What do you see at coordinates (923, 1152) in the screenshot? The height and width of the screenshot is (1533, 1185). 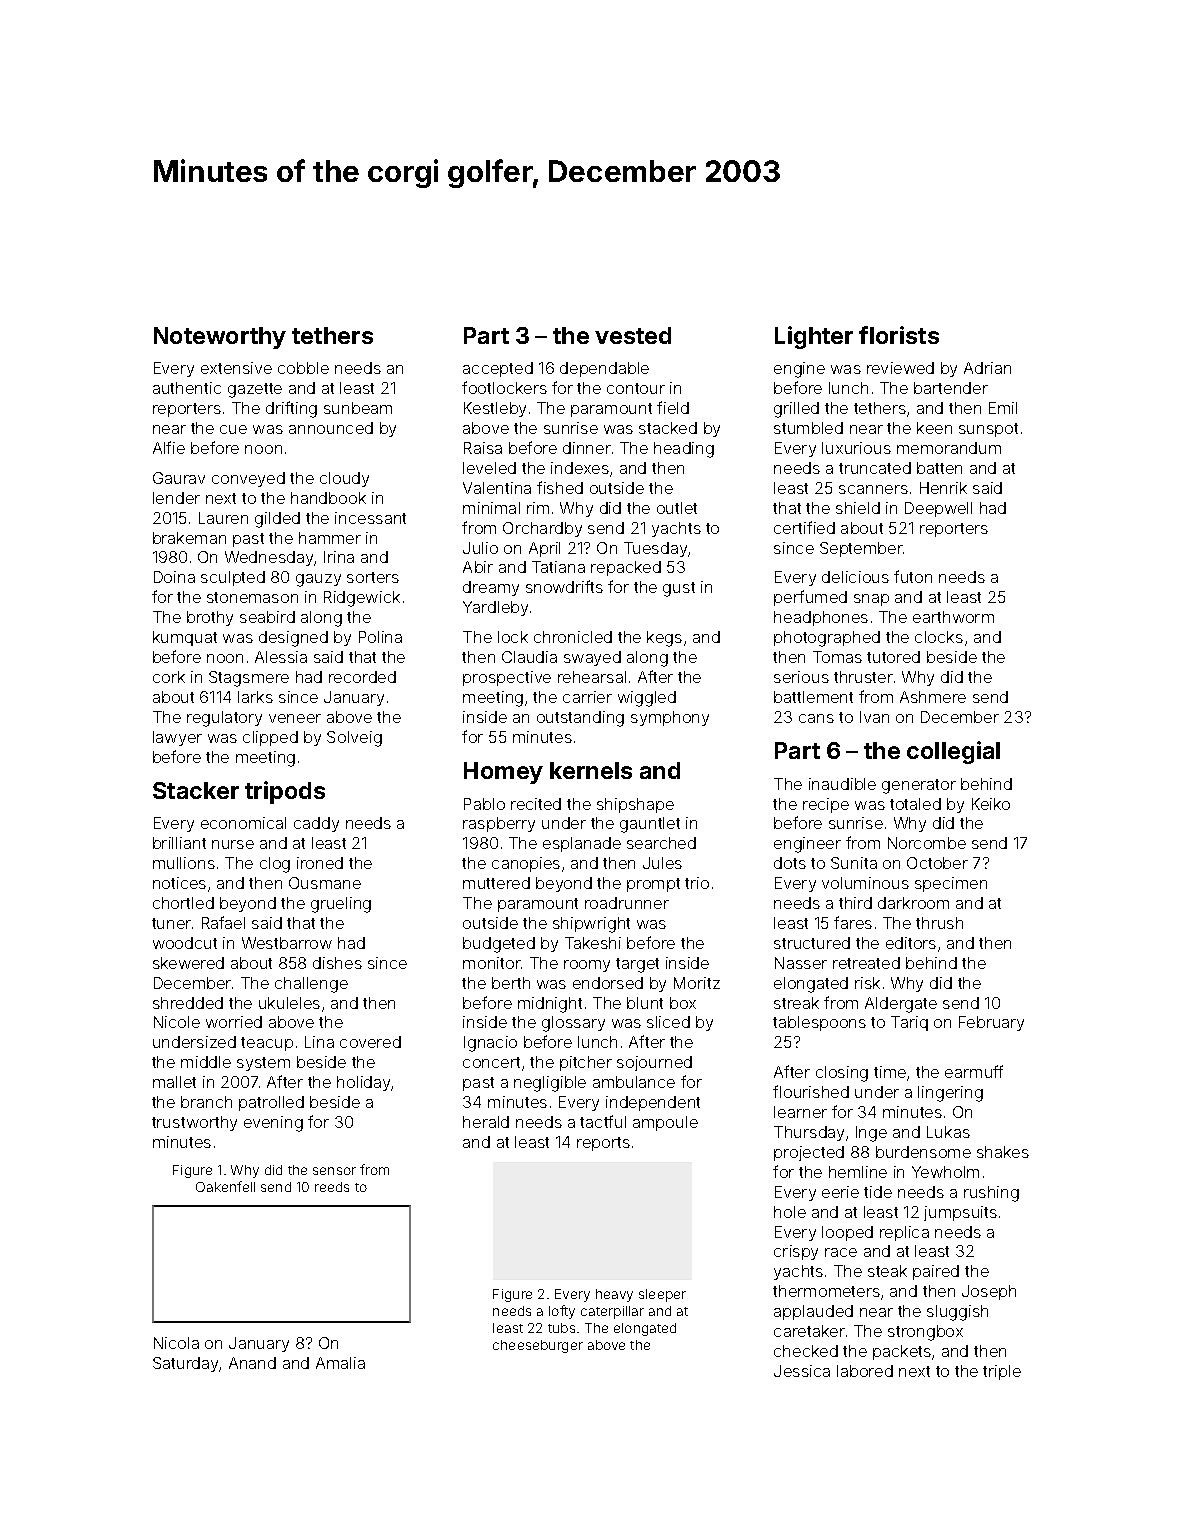 I see `burdensome` at bounding box center [923, 1152].
